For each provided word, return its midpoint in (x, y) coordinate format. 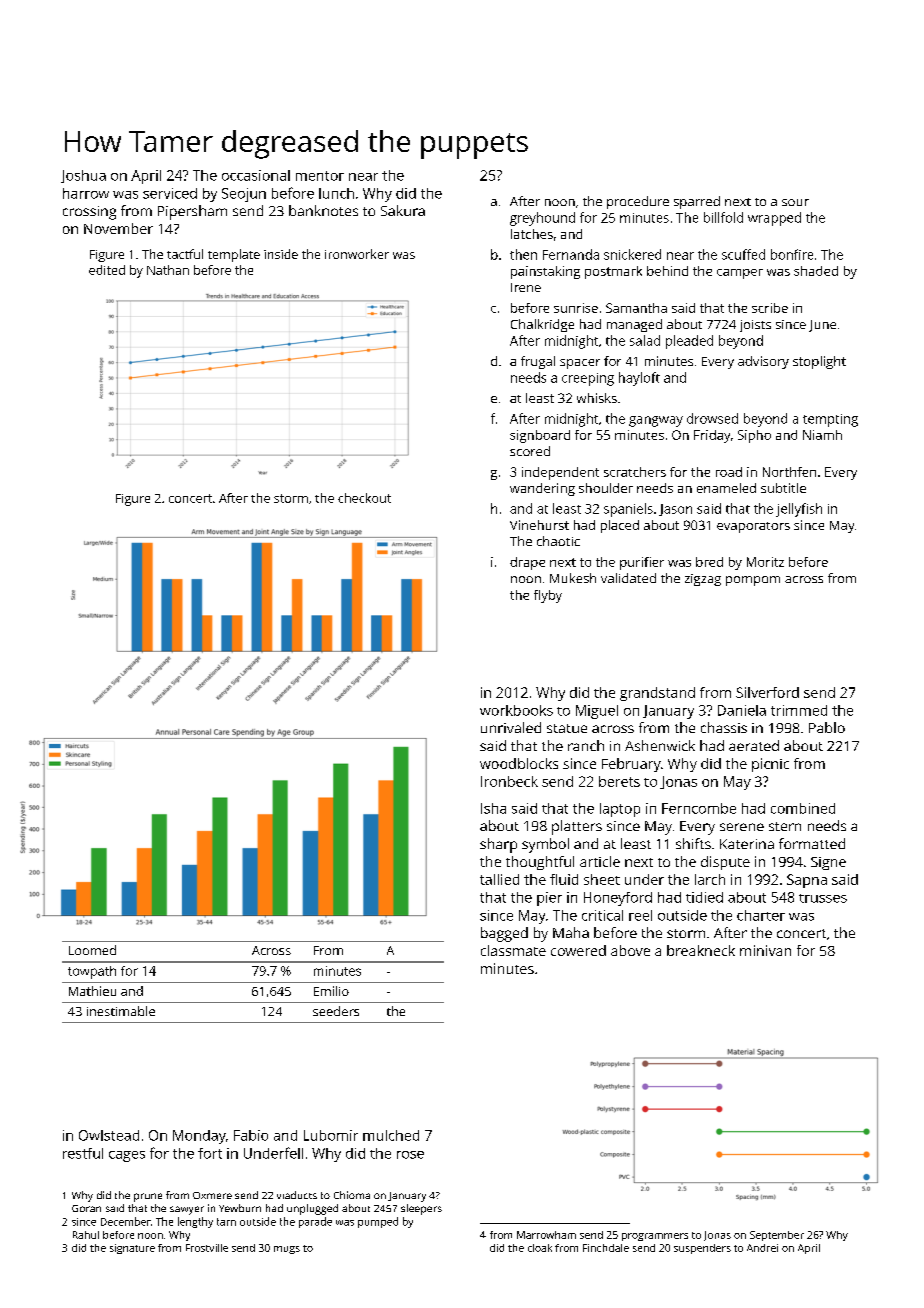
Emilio (331, 991)
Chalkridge (542, 325)
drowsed (712, 418)
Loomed (92, 950)
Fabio (251, 1135)
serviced (170, 193)
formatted (812, 843)
